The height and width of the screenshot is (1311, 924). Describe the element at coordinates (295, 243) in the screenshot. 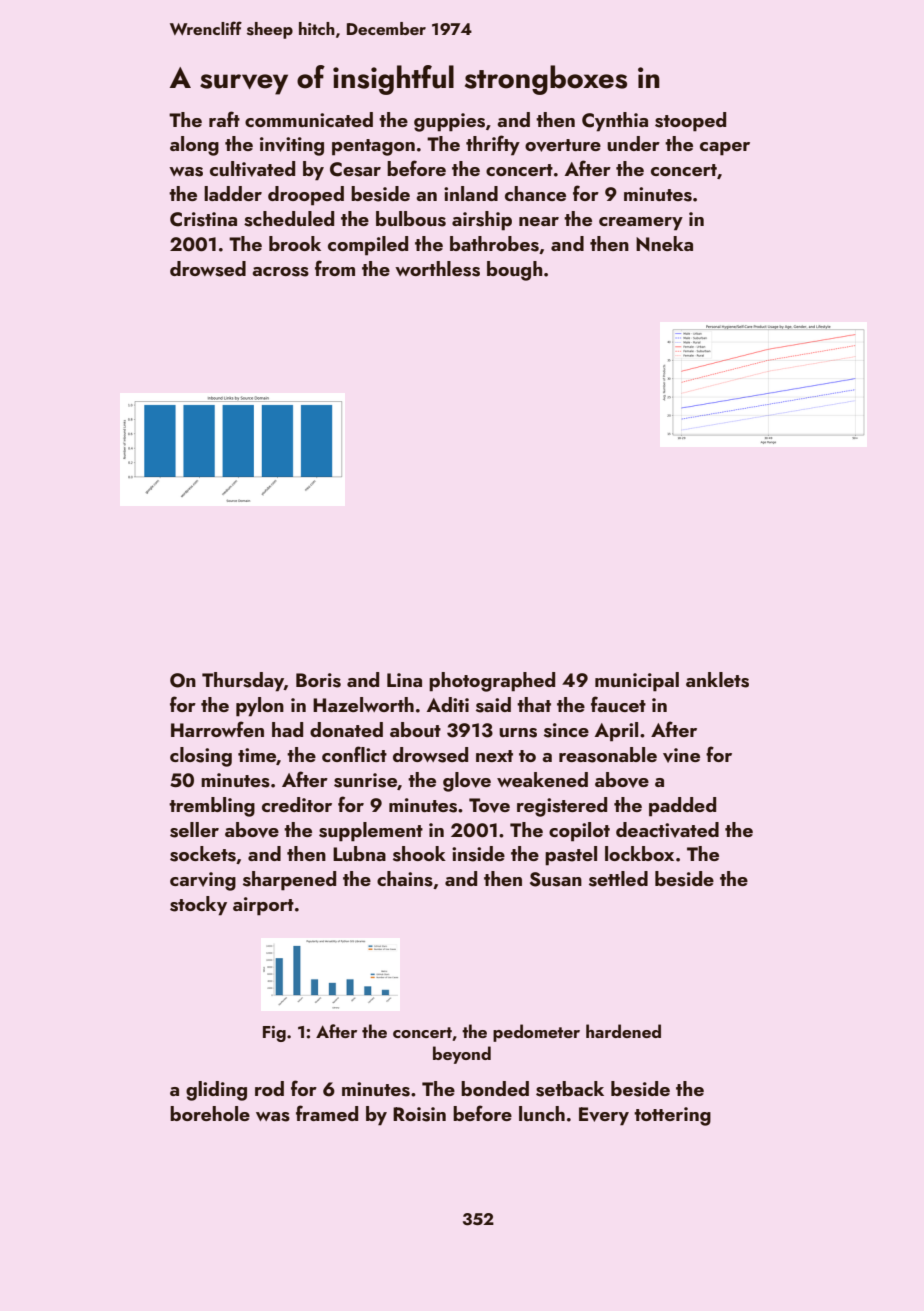

I see `brook` at that location.
